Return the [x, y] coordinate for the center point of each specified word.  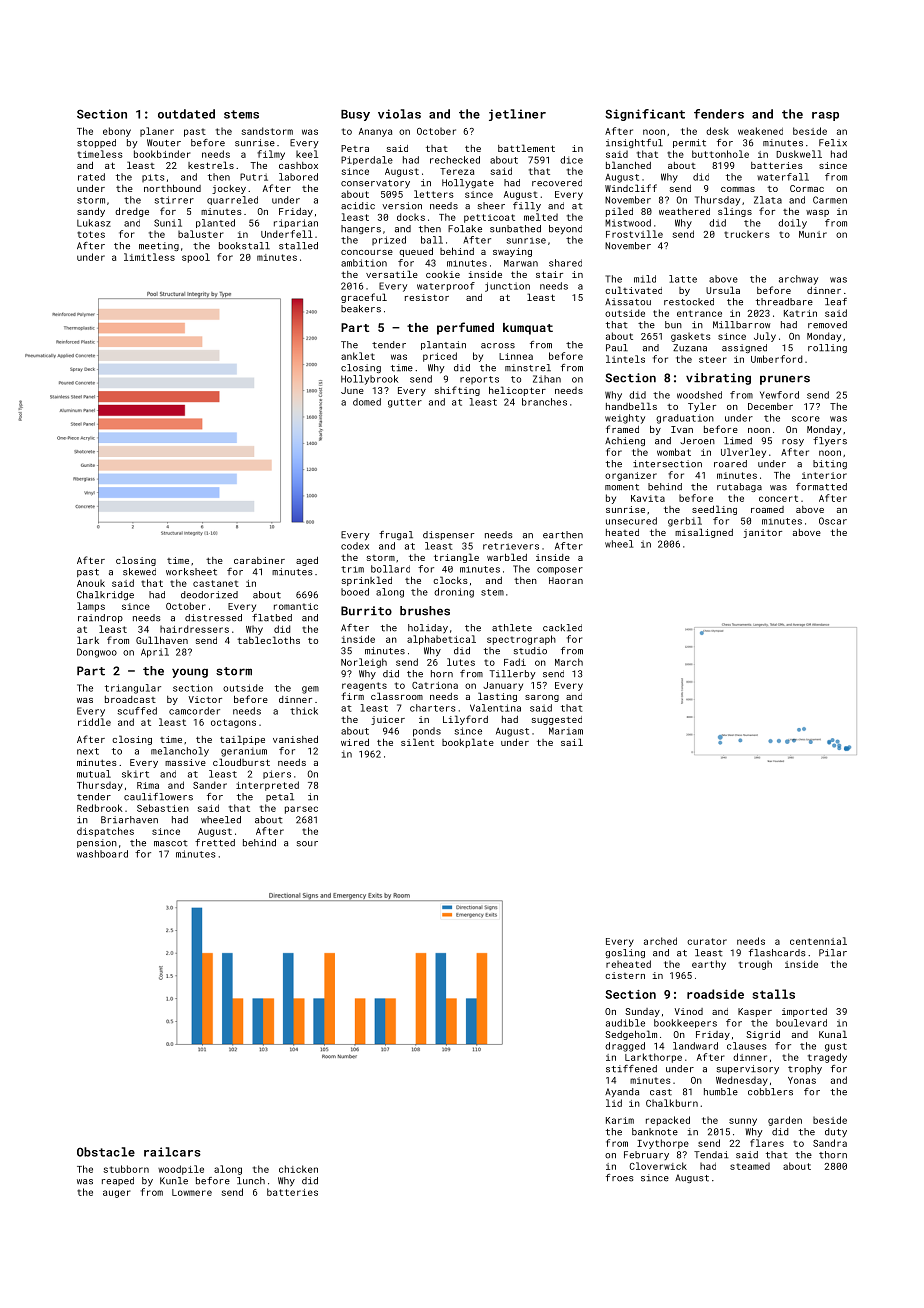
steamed [750, 1166]
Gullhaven [162, 640]
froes [619, 1178]
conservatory [375, 184]
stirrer [174, 200]
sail [572, 742]
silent [417, 742]
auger [116, 1194]
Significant [645, 115]
